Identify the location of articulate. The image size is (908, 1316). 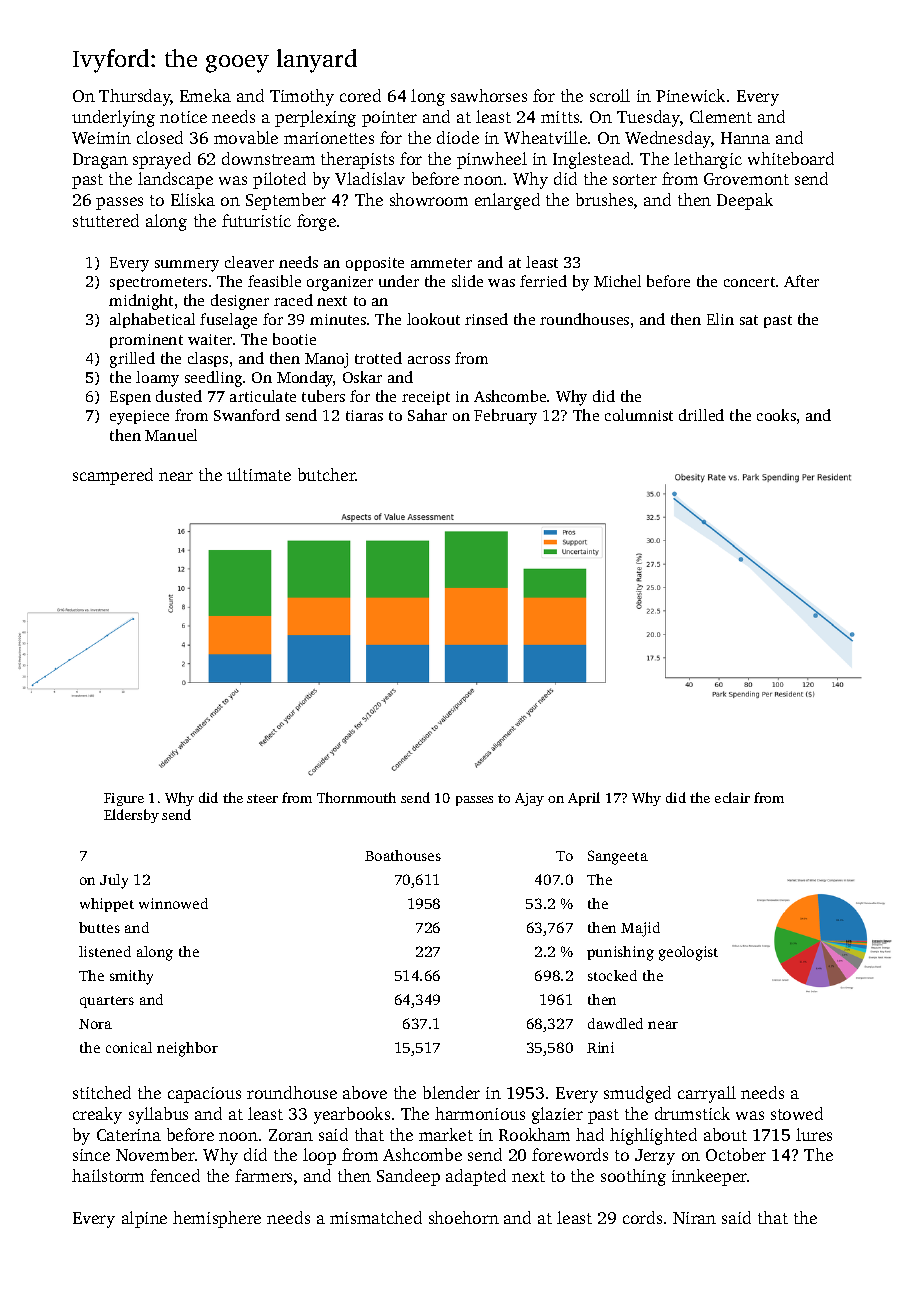
(263, 396).
